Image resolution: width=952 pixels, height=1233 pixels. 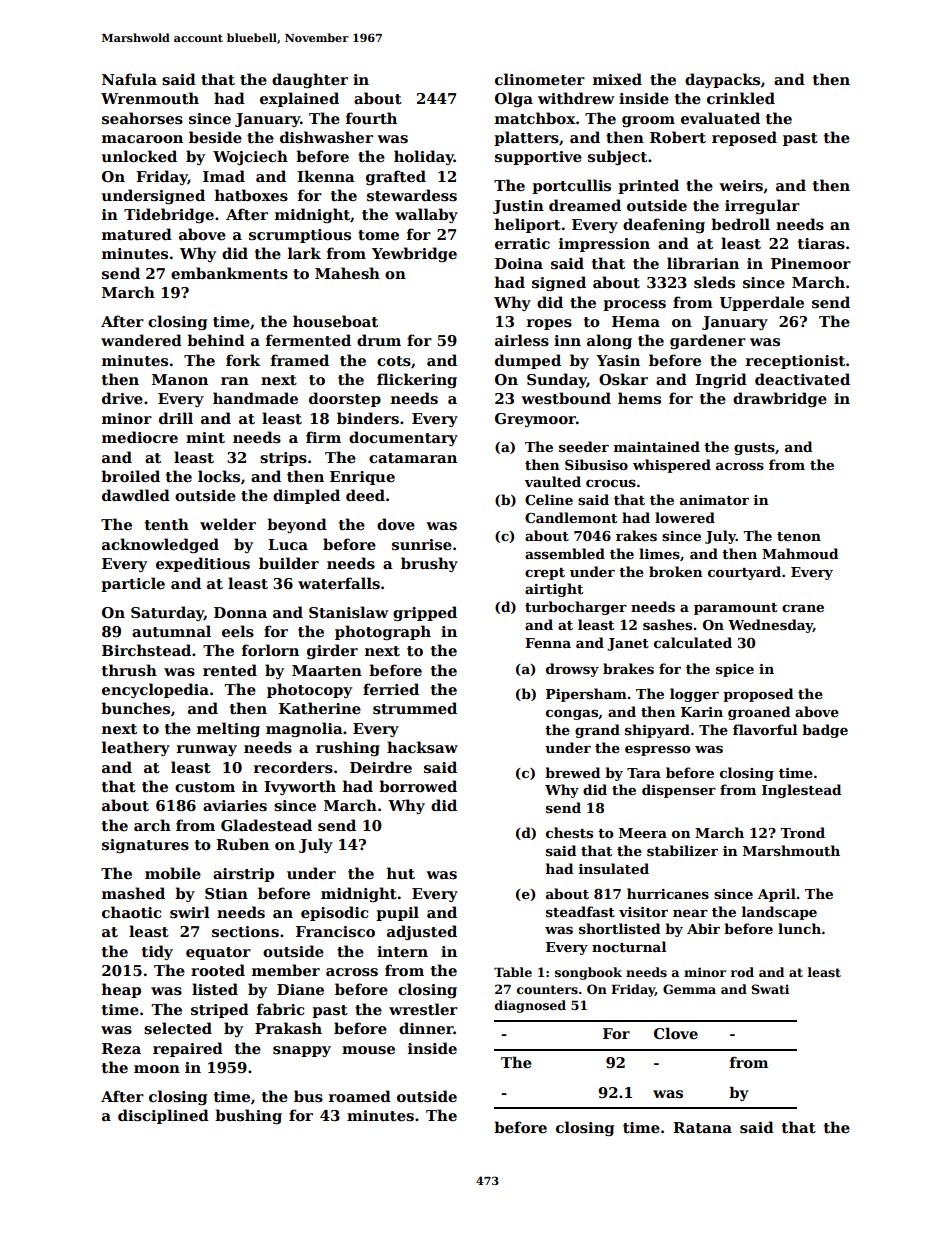 What do you see at coordinates (216, 340) in the image?
I see `behind` at bounding box center [216, 340].
